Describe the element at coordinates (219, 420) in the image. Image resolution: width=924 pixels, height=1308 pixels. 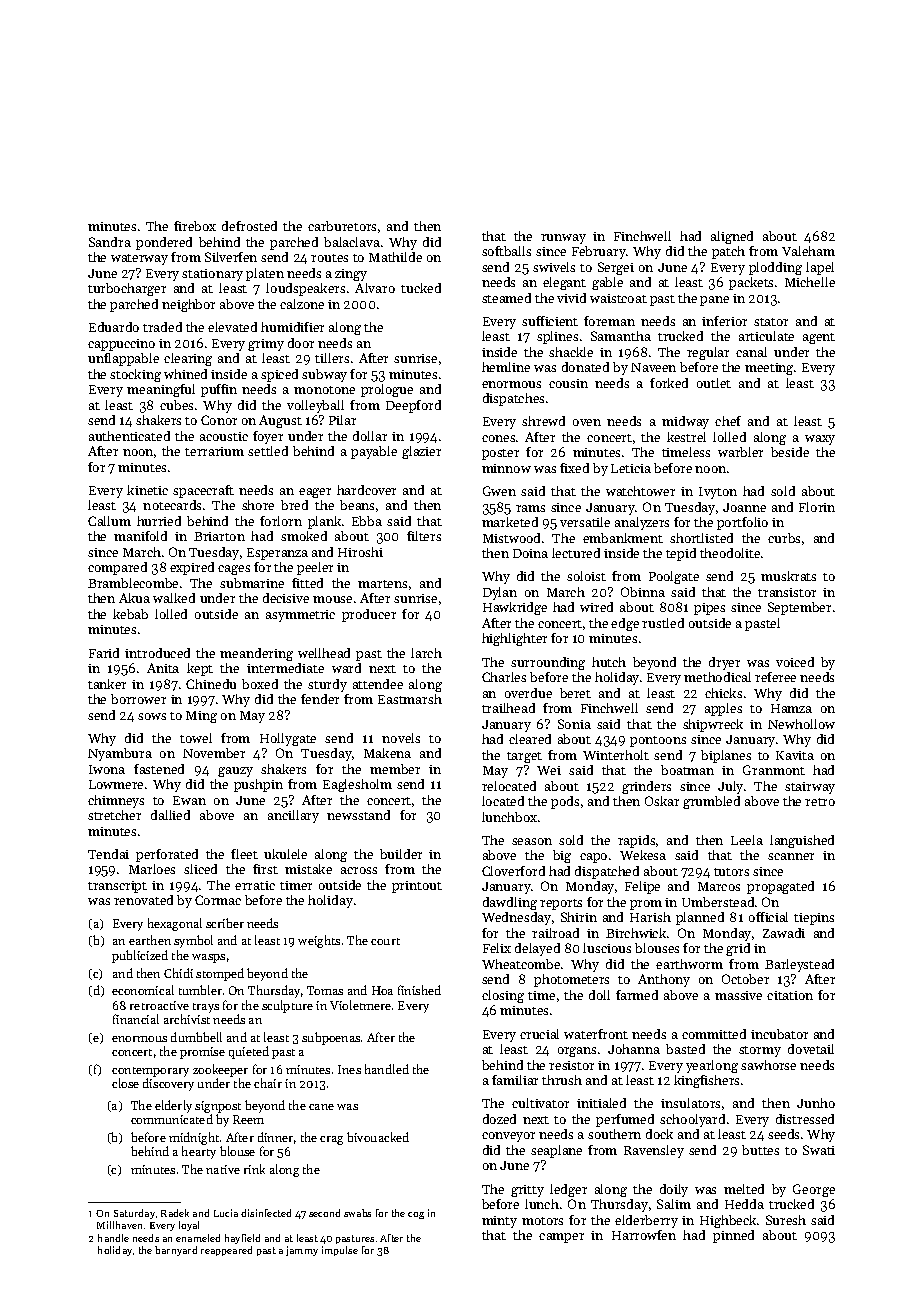
I see `Conor` at that location.
